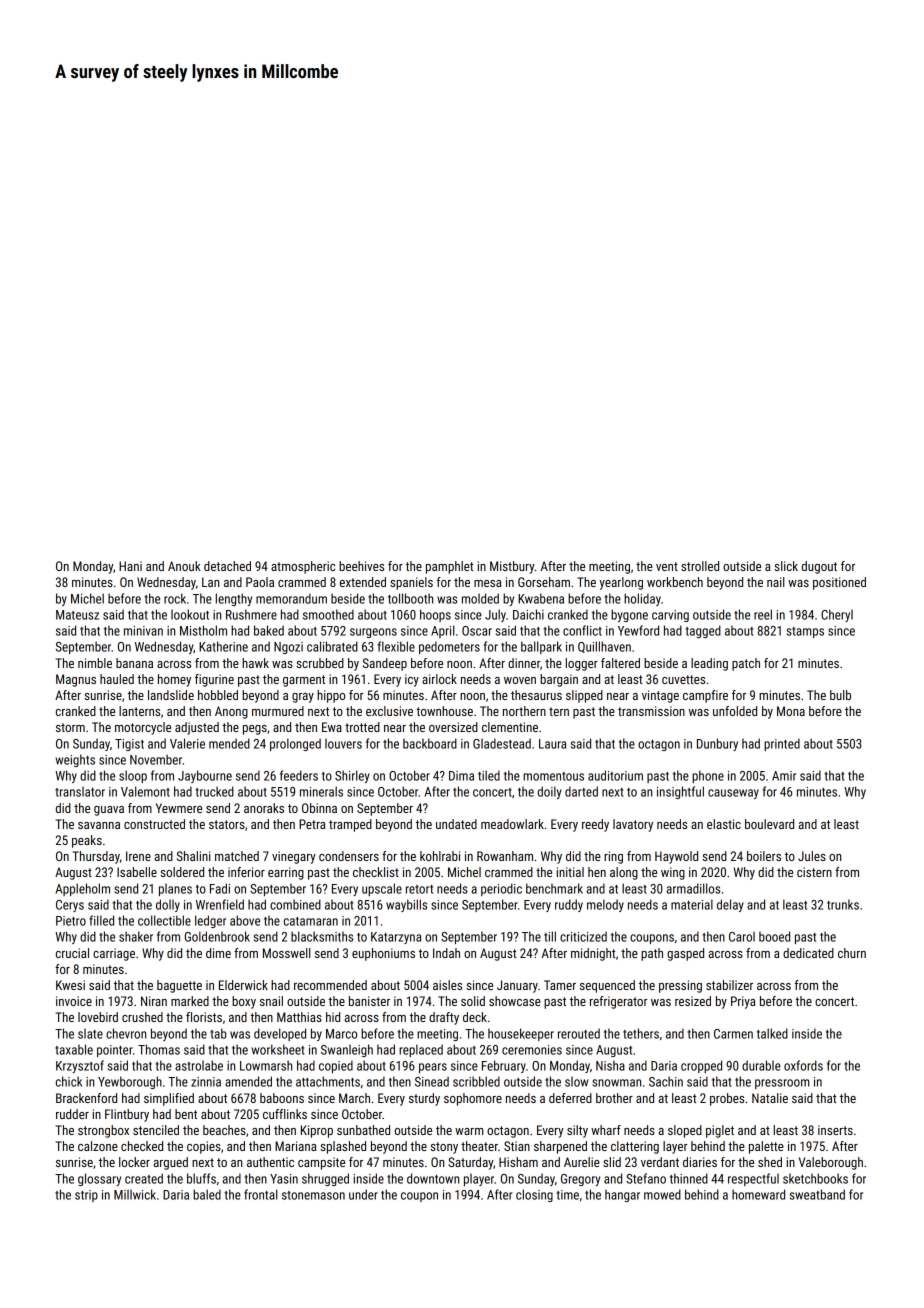  What do you see at coordinates (341, 1034) in the image?
I see `Marco` at bounding box center [341, 1034].
